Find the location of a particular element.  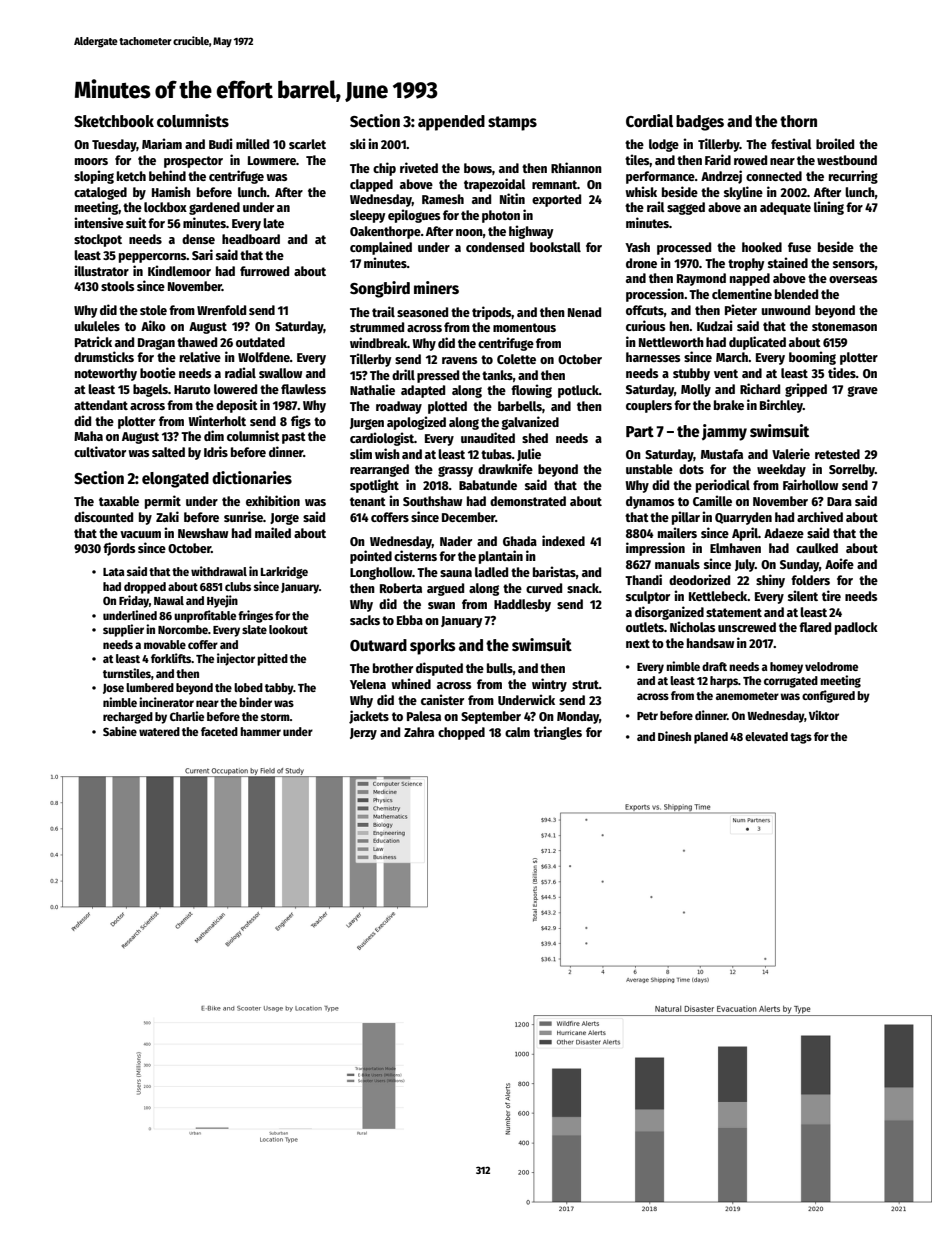

bookstall is located at coordinates (555, 247).
